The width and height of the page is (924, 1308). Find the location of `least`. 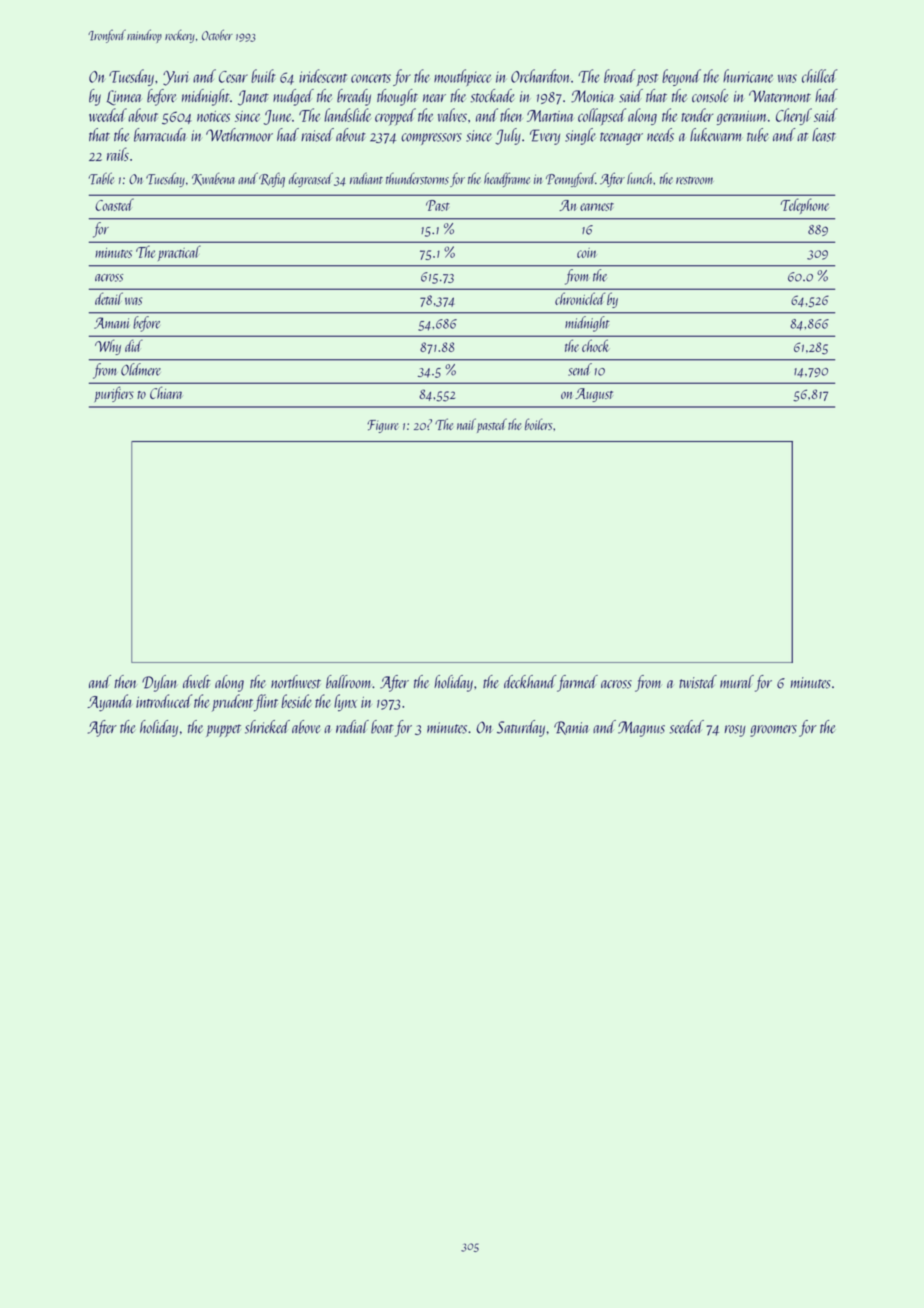

least is located at coordinates (824, 135).
